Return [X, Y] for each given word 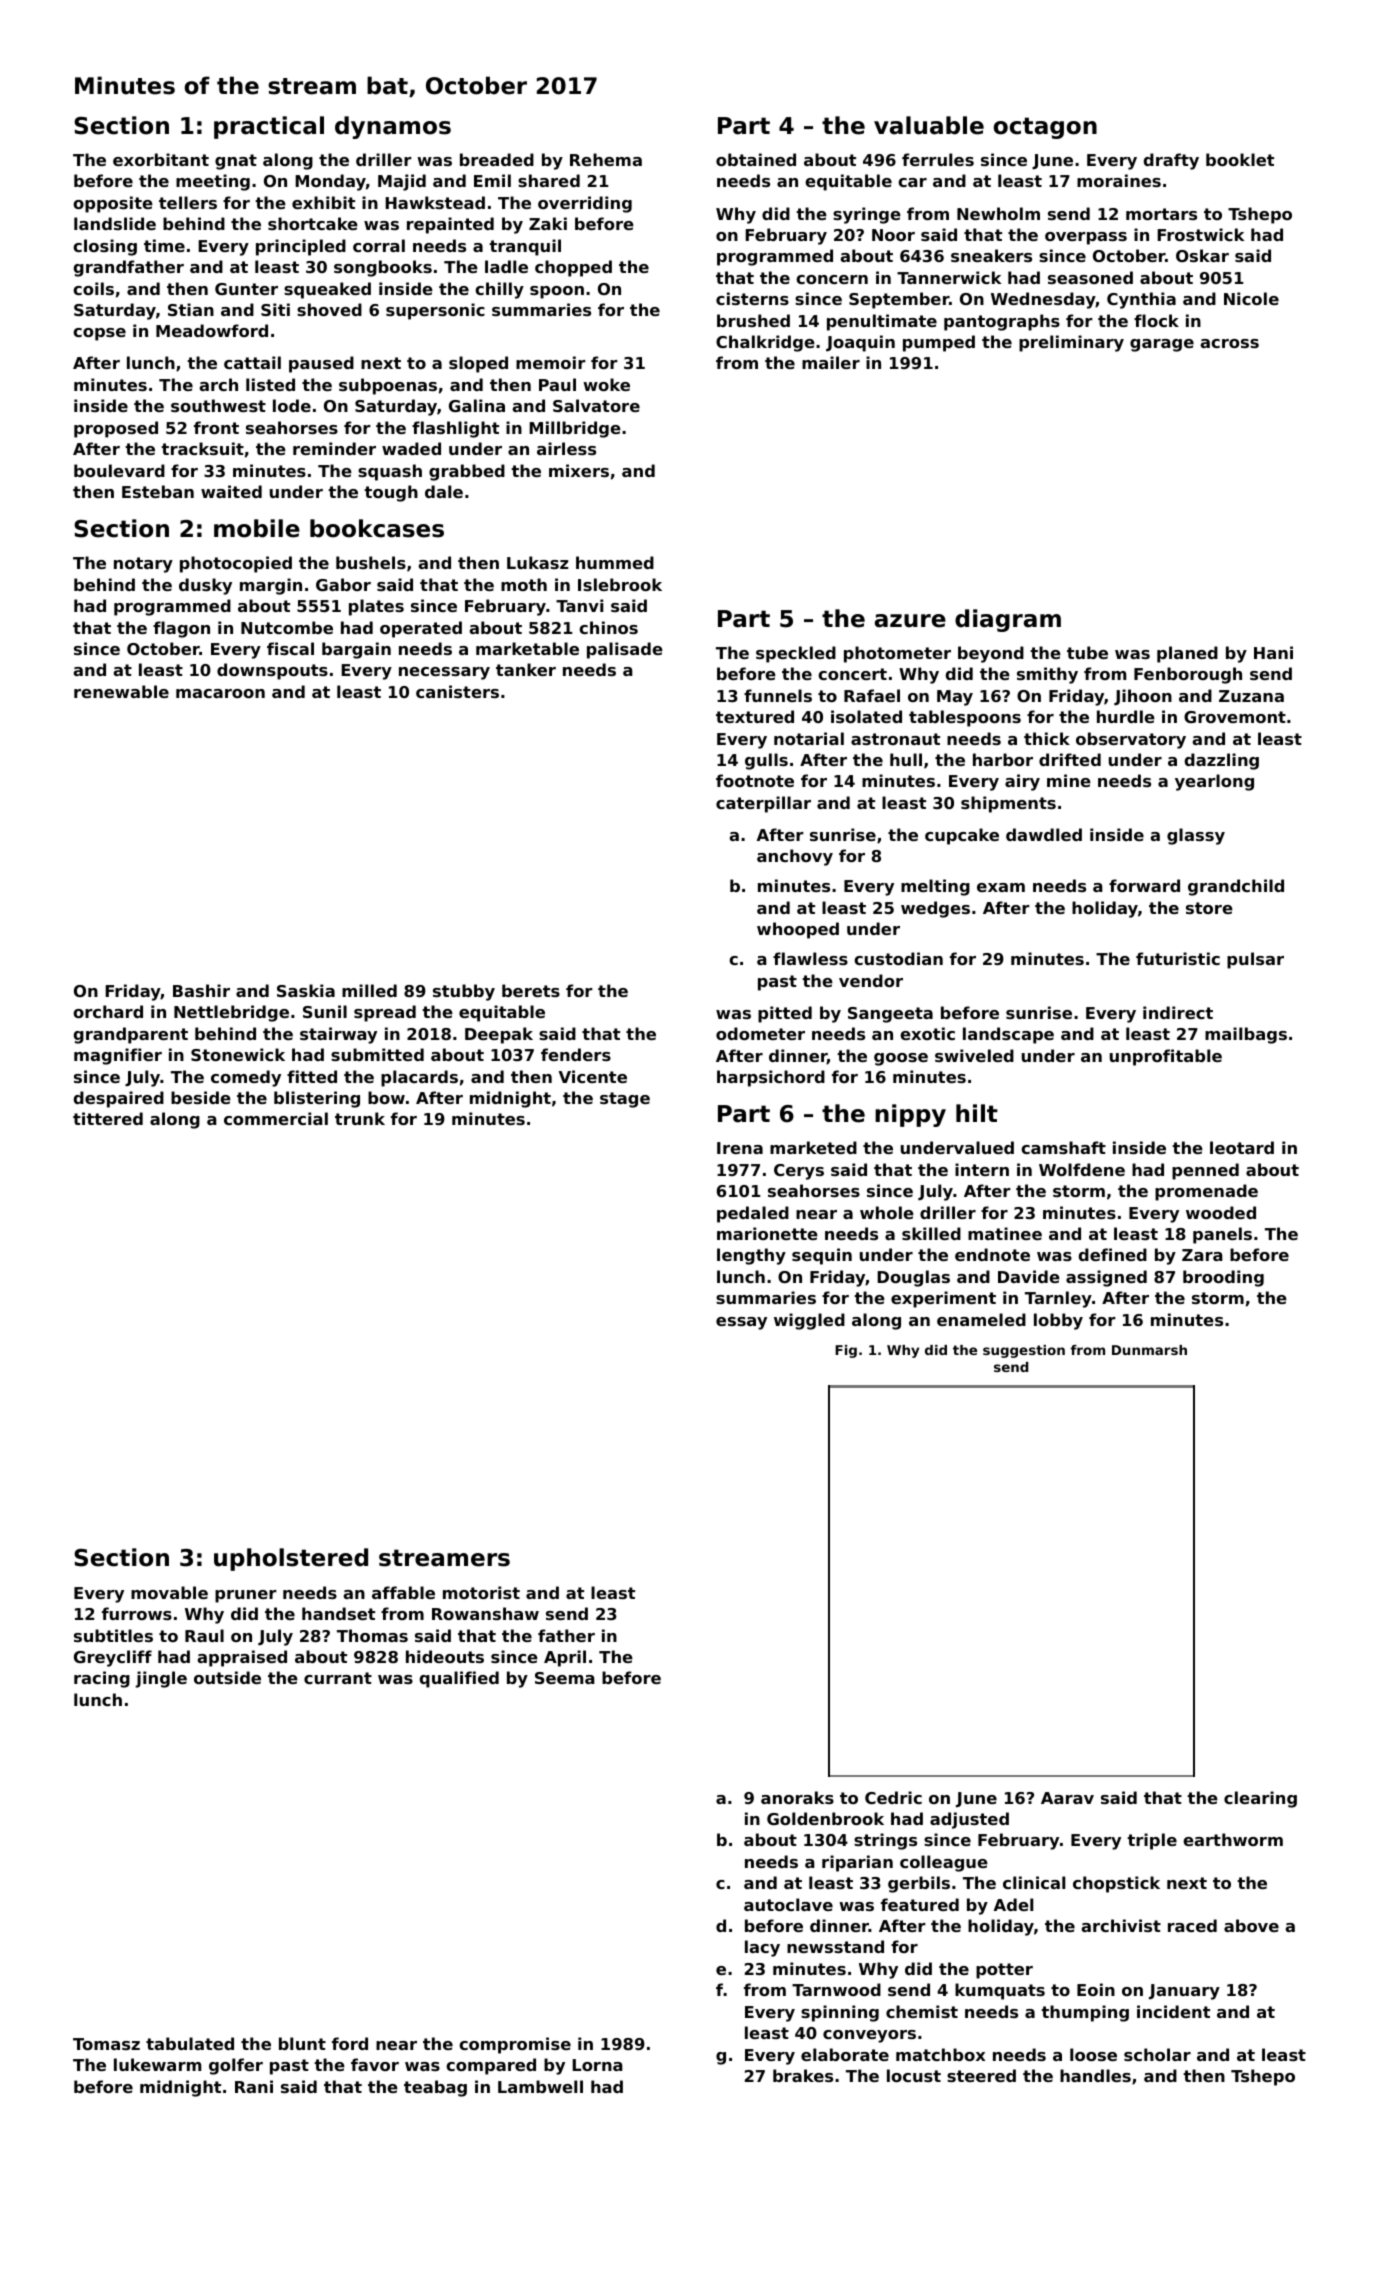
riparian [857, 1863]
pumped [939, 343]
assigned [1106, 1278]
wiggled [809, 1321]
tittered [108, 1118]
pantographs [1002, 322]
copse [99, 334]
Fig [846, 1351]
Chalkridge [765, 343]
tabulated [190, 2043]
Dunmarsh [1149, 1350]
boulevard [119, 470]
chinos [608, 627]
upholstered [291, 1559]
